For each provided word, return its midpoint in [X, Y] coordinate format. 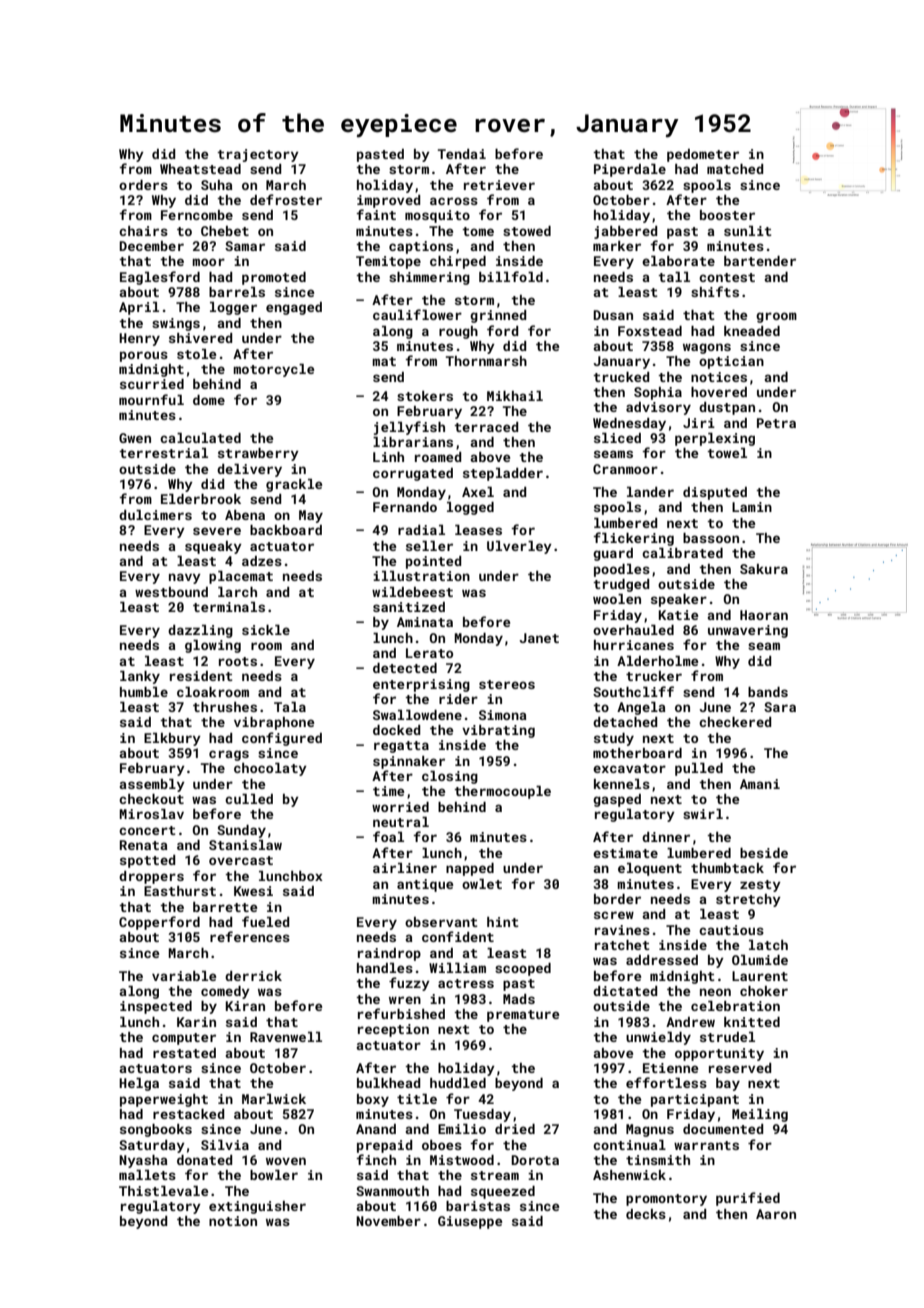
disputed [715, 493]
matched [735, 169]
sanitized [409, 607]
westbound [171, 592]
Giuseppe [470, 1222]
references [250, 936]
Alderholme [657, 661]
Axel [478, 492]
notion [233, 1221]
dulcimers [155, 515]
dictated [625, 991]
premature [523, 1016]
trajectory [258, 155]
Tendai [462, 154]
